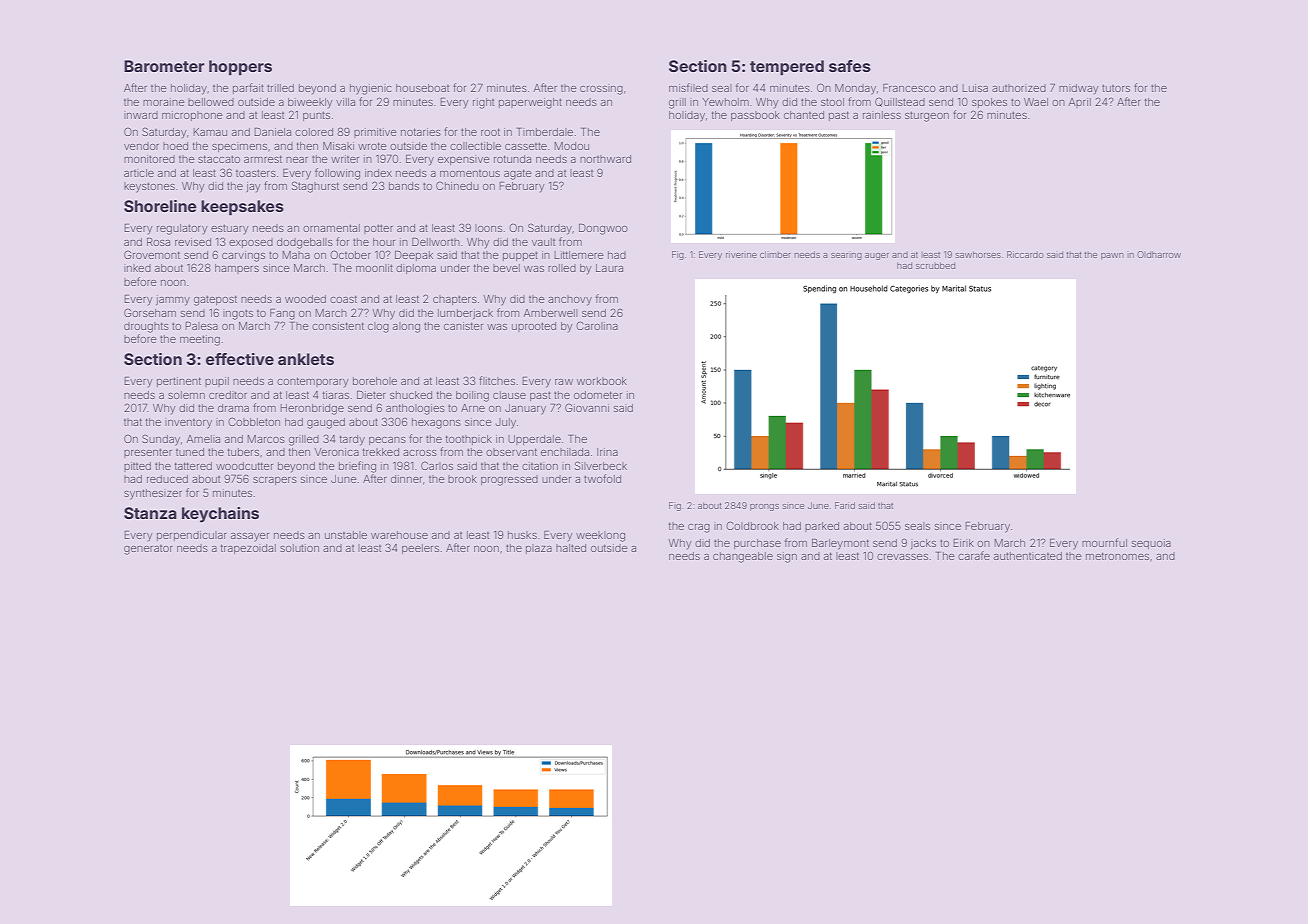 The width and height of the image is (1308, 924). What do you see at coordinates (240, 68) in the image?
I see `hoppers` at bounding box center [240, 68].
